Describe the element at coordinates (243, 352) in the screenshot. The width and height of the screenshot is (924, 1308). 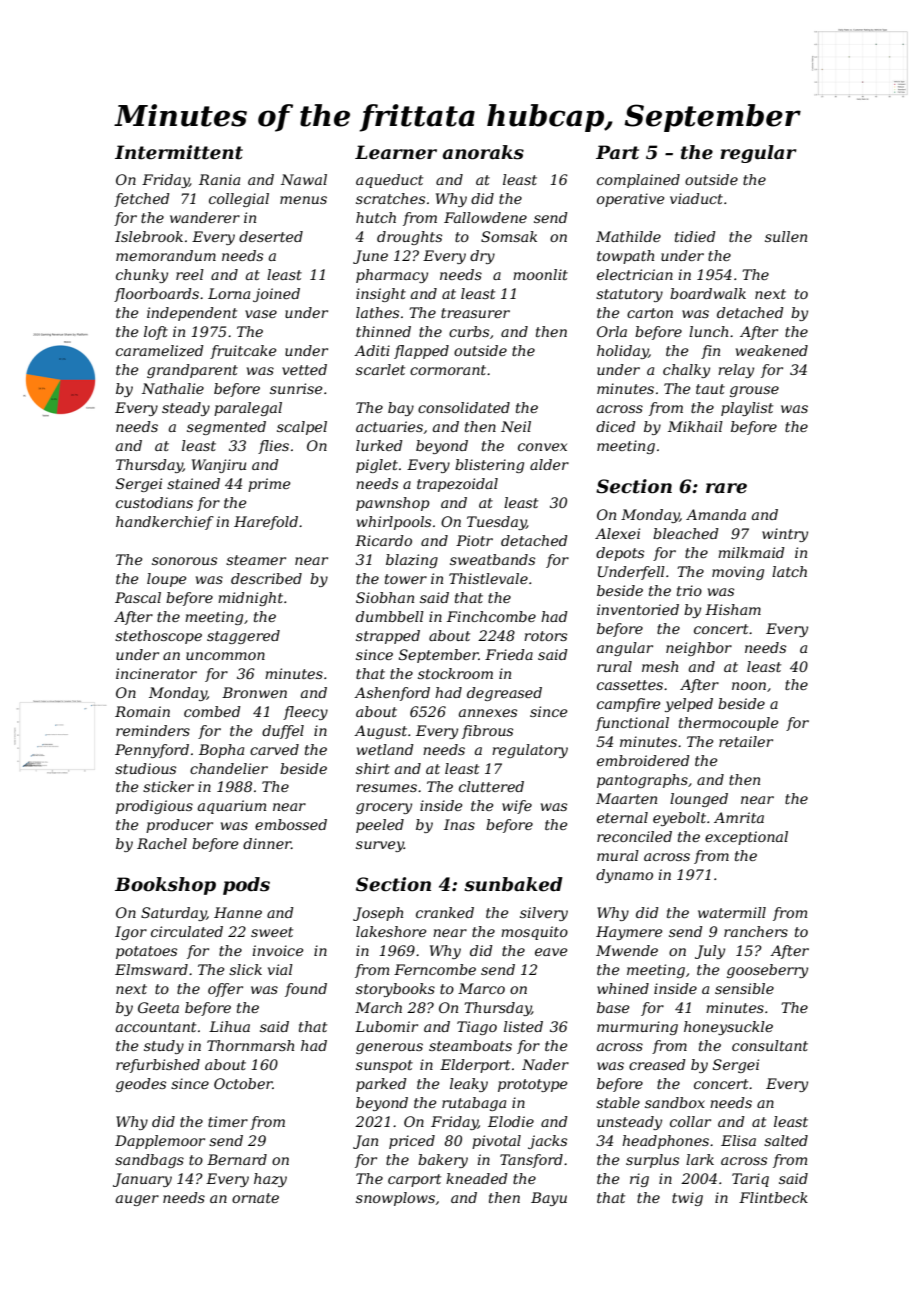
I see `fruitcake` at that location.
